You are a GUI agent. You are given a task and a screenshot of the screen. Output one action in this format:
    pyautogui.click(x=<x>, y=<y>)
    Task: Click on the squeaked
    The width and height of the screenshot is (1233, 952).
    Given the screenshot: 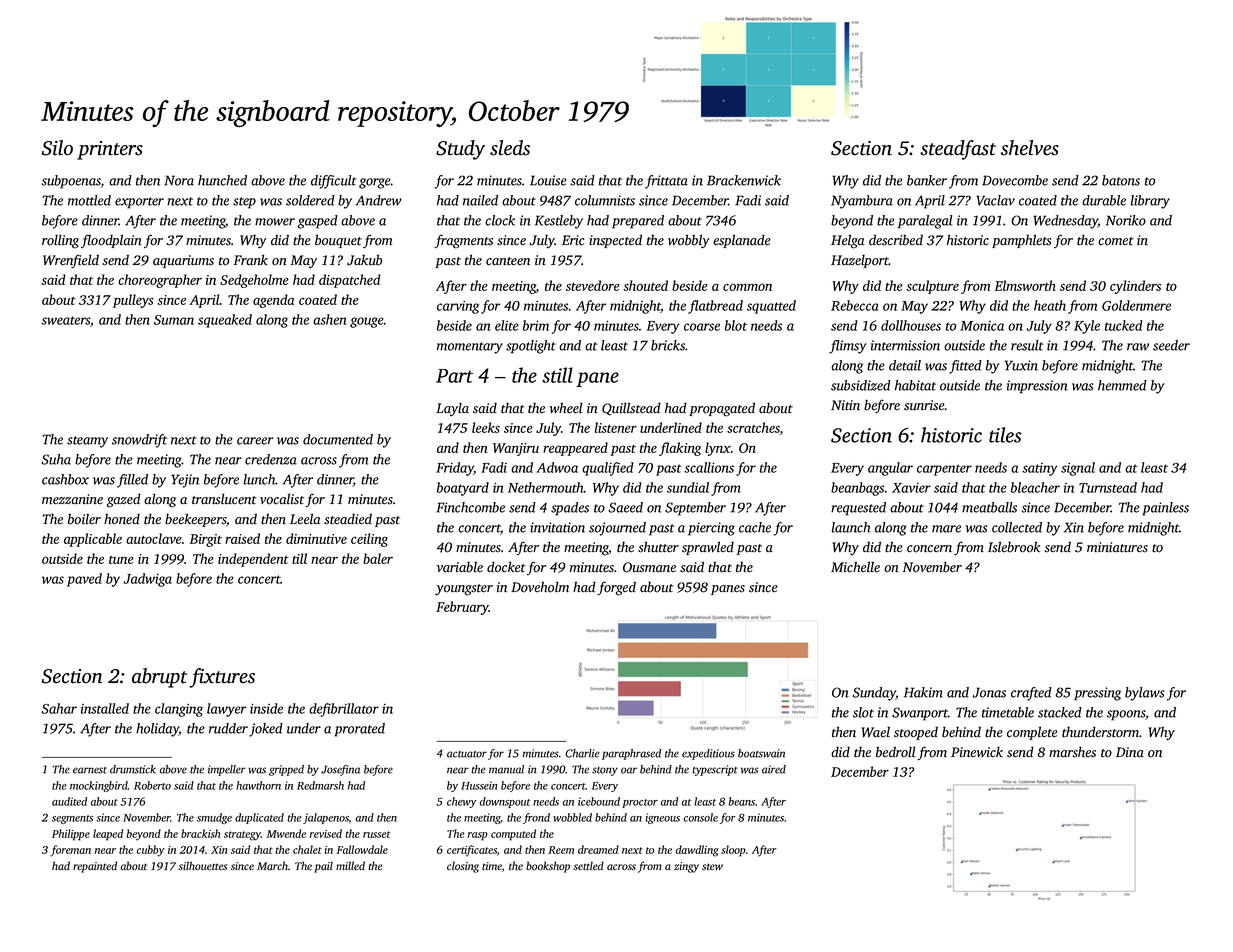 What is the action you would take?
    pyautogui.click(x=225, y=321)
